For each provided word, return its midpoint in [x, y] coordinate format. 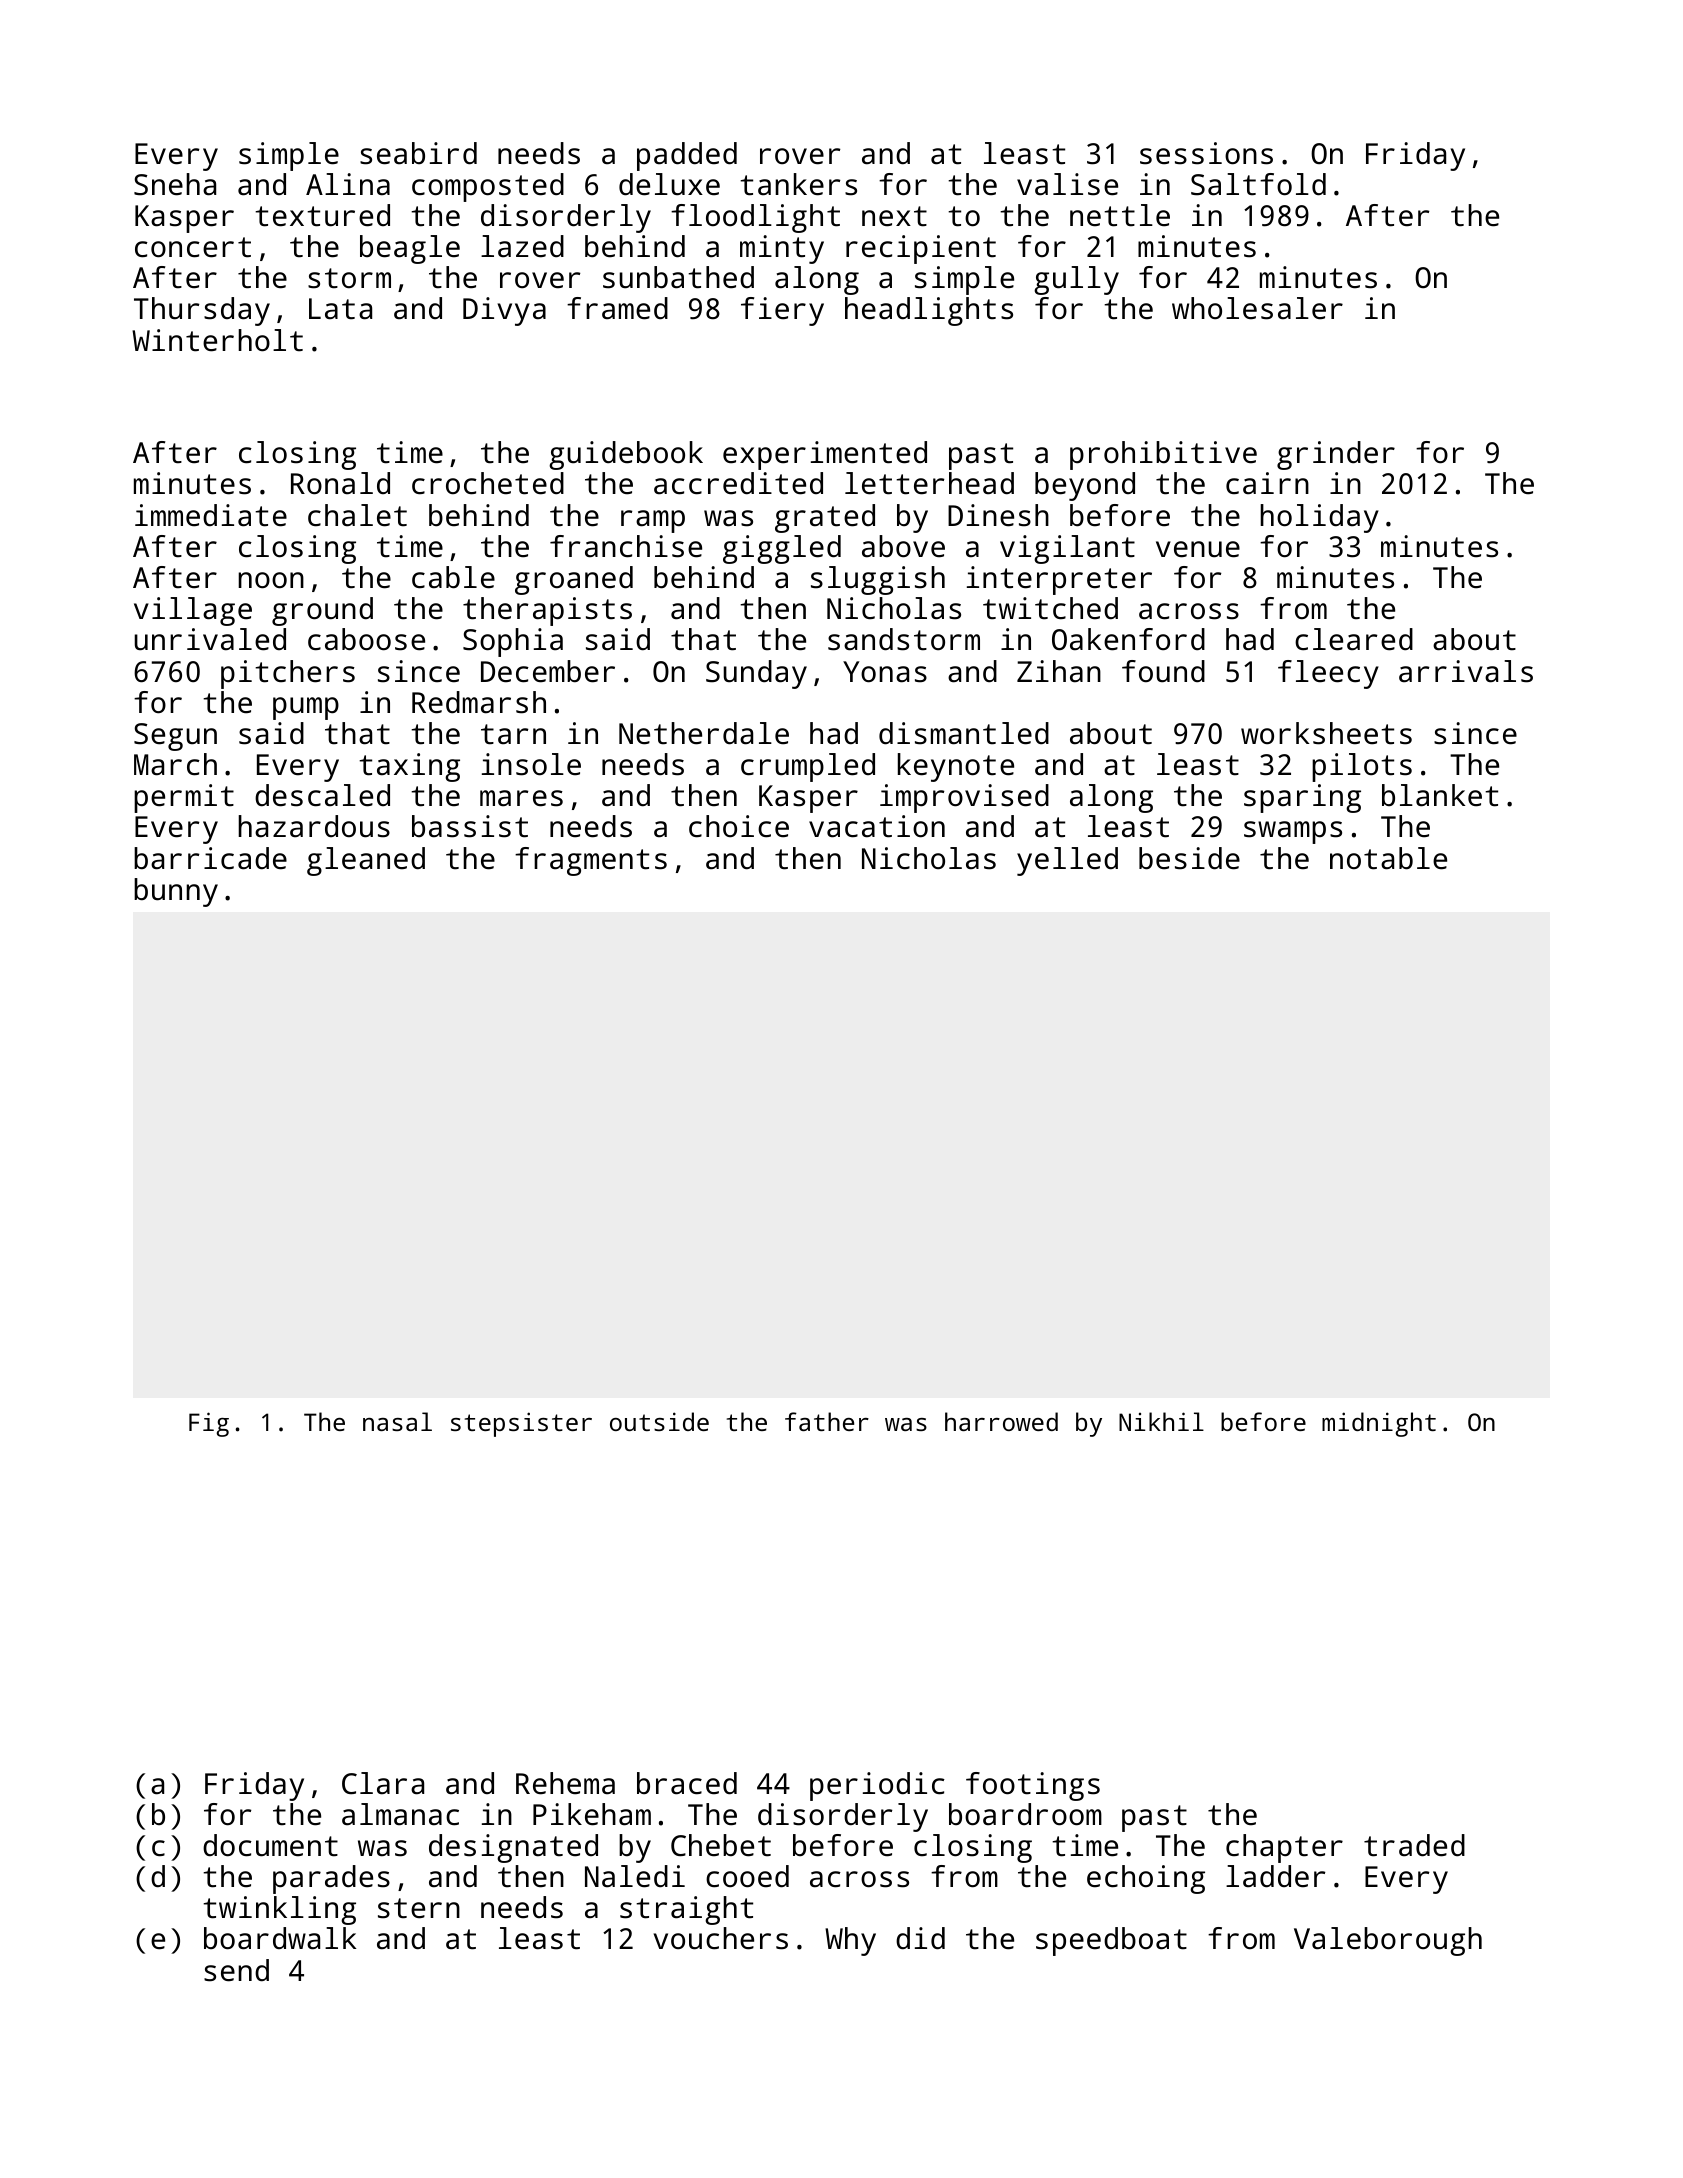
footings [1033, 1786]
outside [659, 1421]
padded [687, 156]
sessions [1206, 153]
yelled [1067, 861]
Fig [209, 1424]
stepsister [521, 1424]
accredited [738, 483]
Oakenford [1128, 639]
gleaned [366, 861]
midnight [1379, 1424]
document [270, 1845]
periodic [877, 1786]
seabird [418, 153]
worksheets [1326, 733]
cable [453, 577]
